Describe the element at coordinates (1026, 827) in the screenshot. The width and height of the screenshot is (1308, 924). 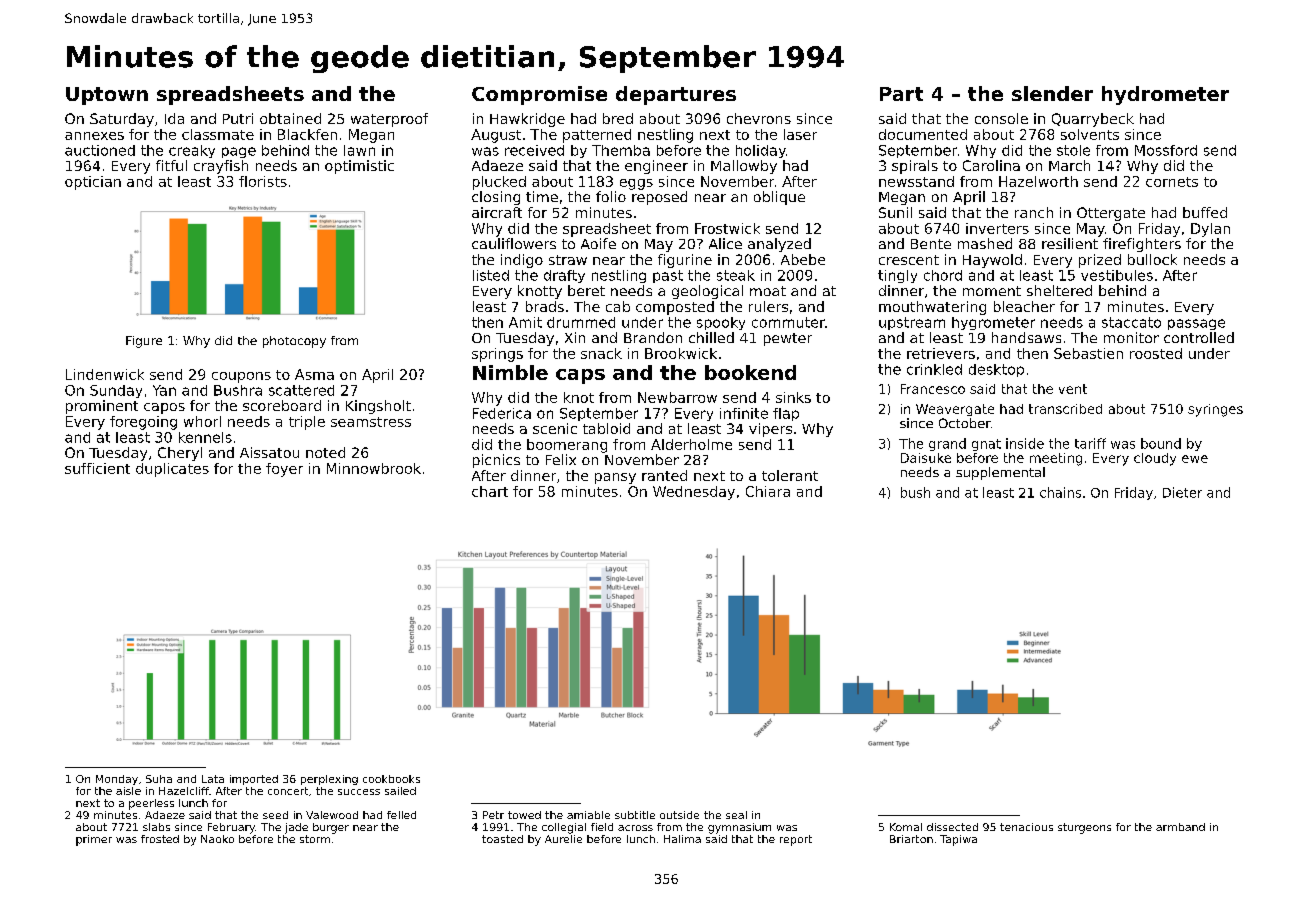
I see `tenacious` at that location.
